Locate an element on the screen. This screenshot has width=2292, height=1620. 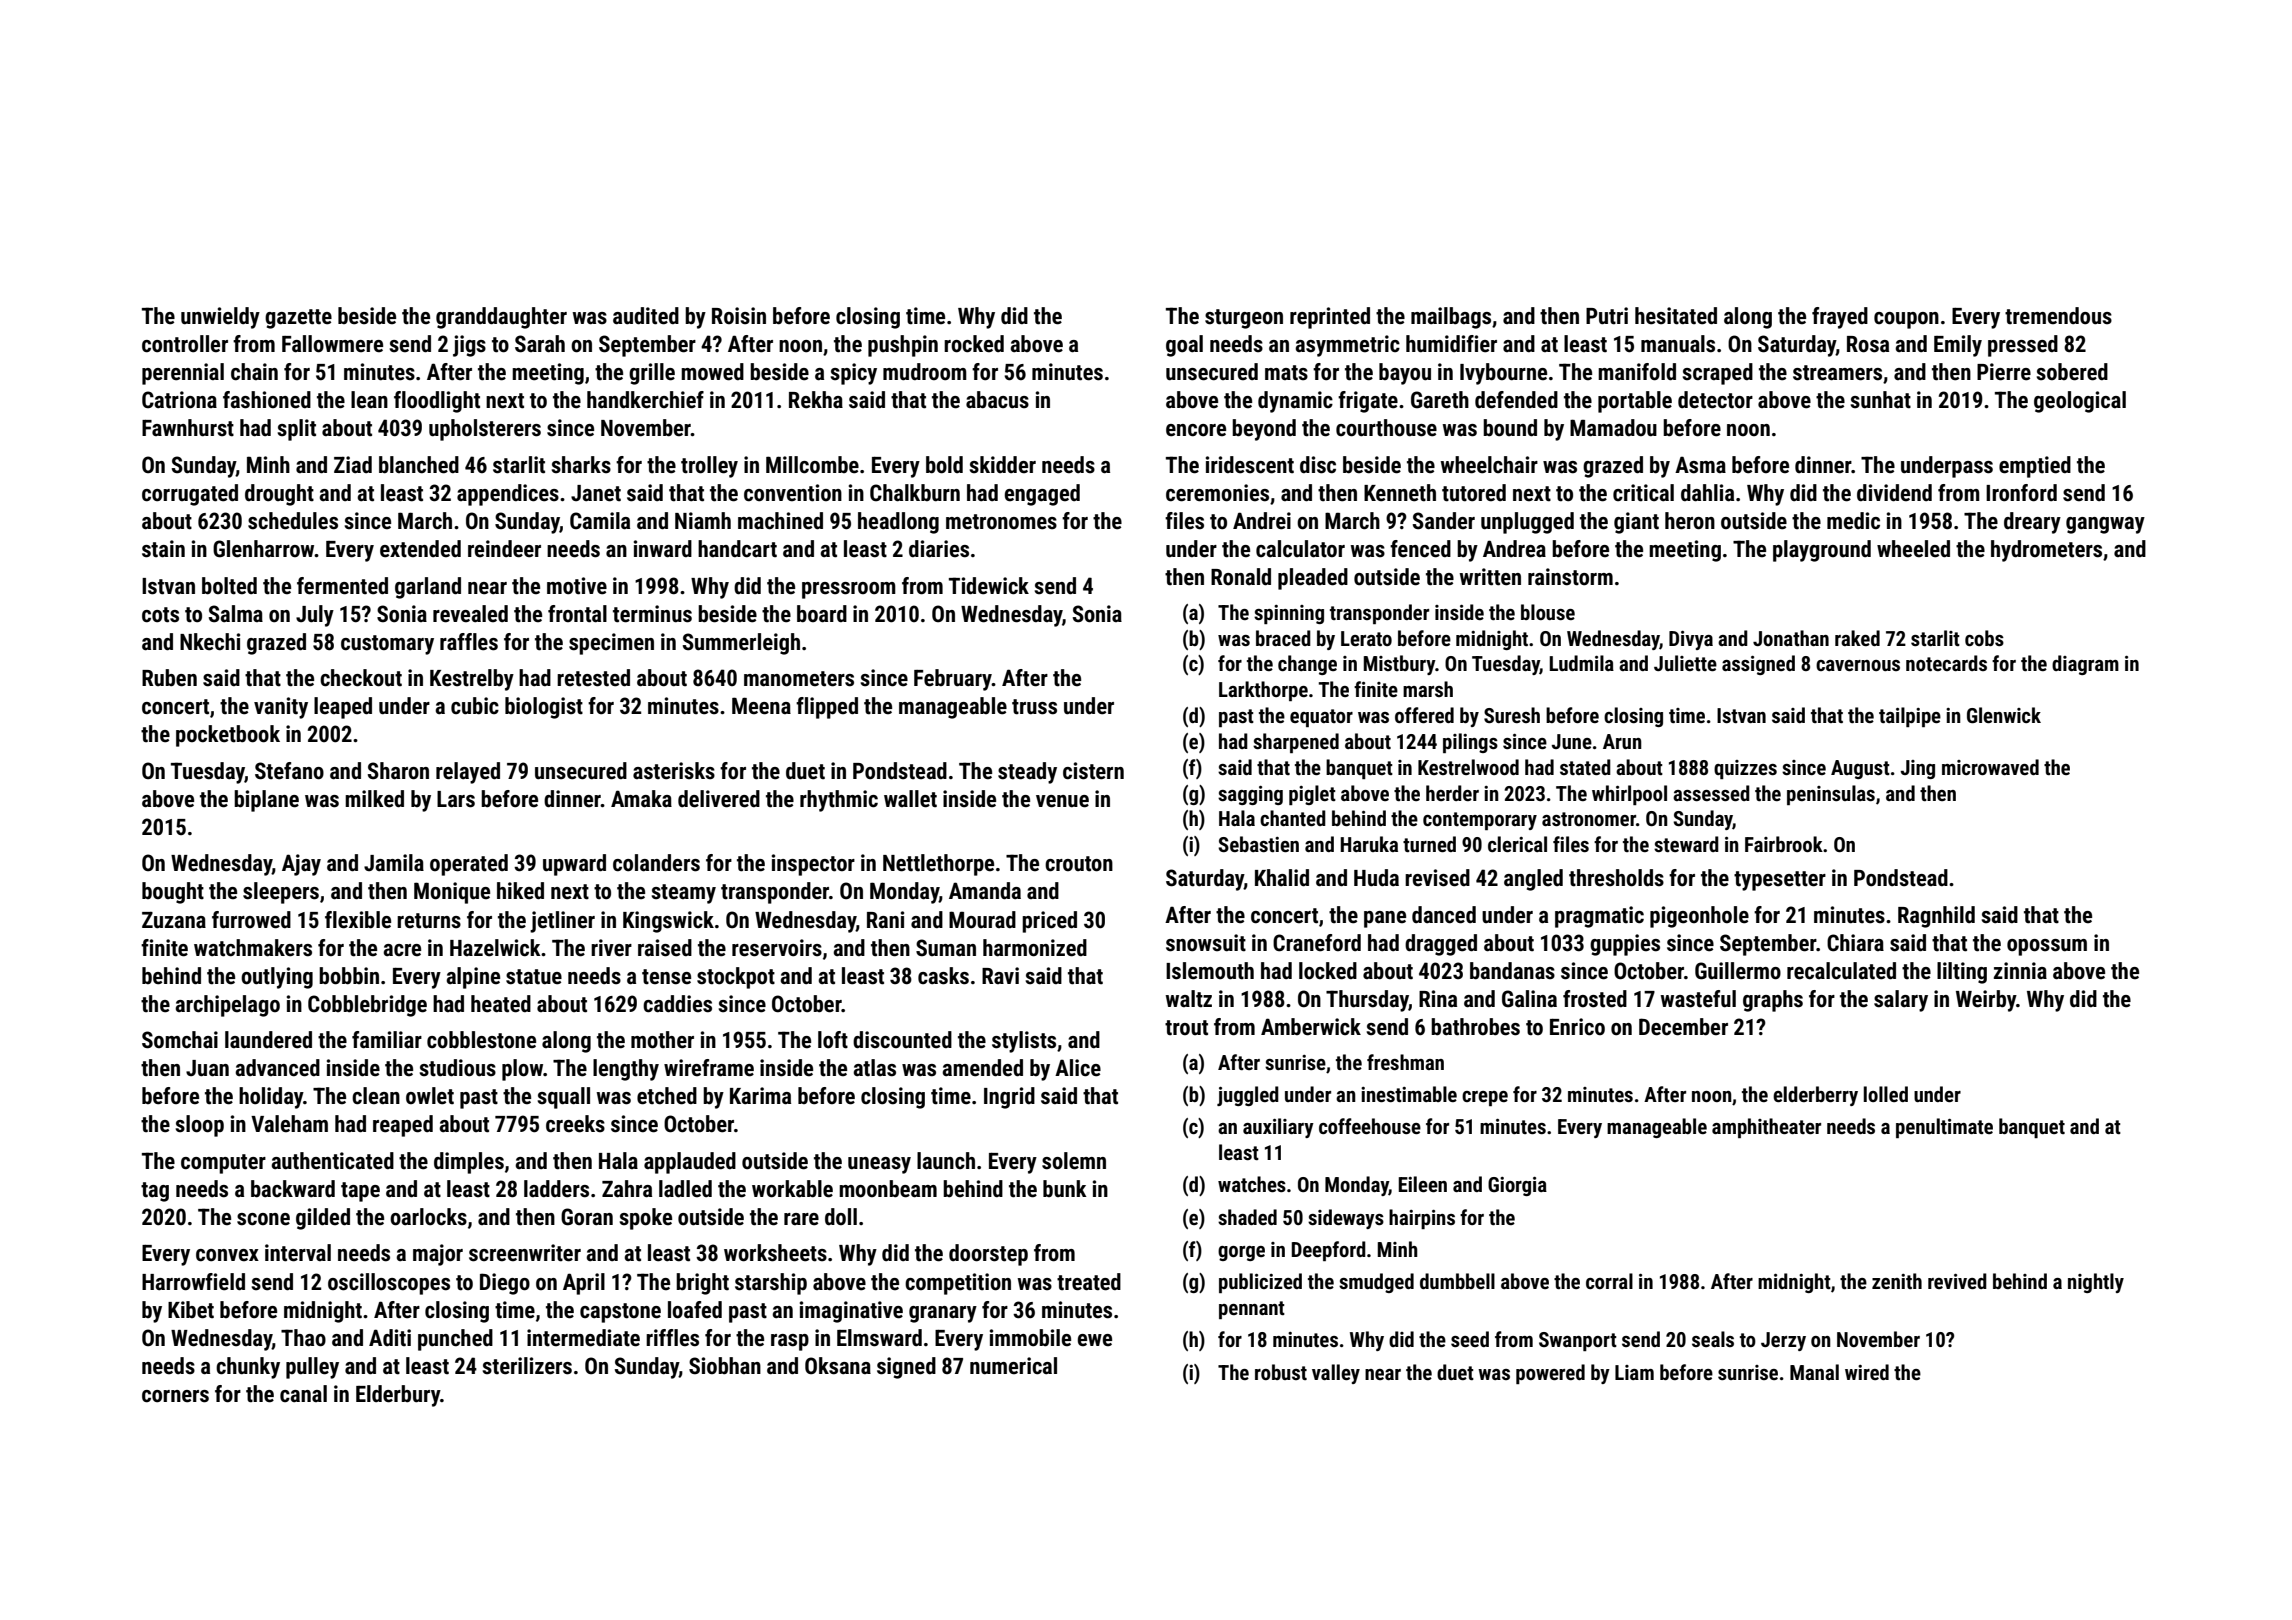
Khalid is located at coordinates (1282, 878).
